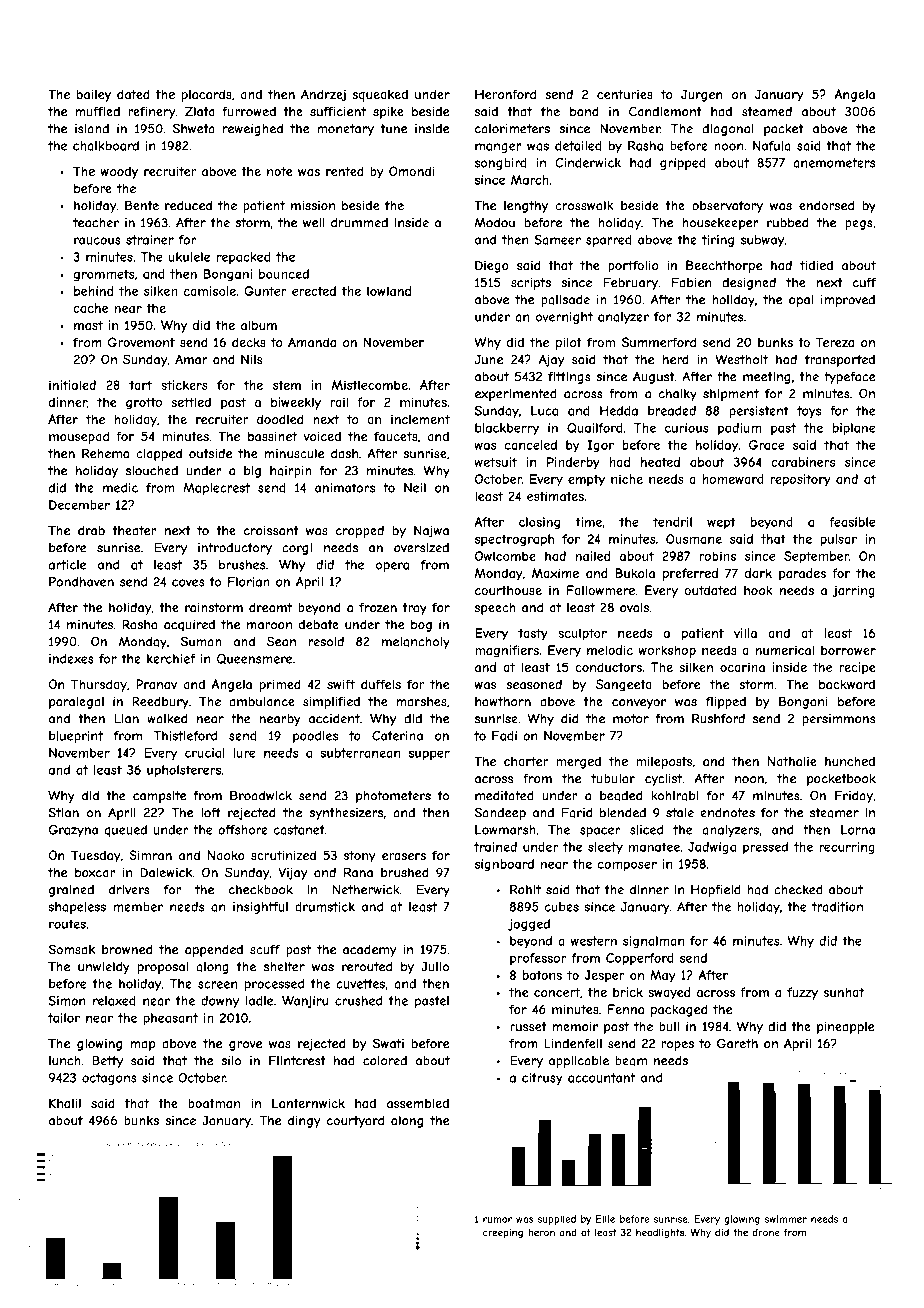 The image size is (924, 1308). I want to click on feasible, so click(852, 522).
